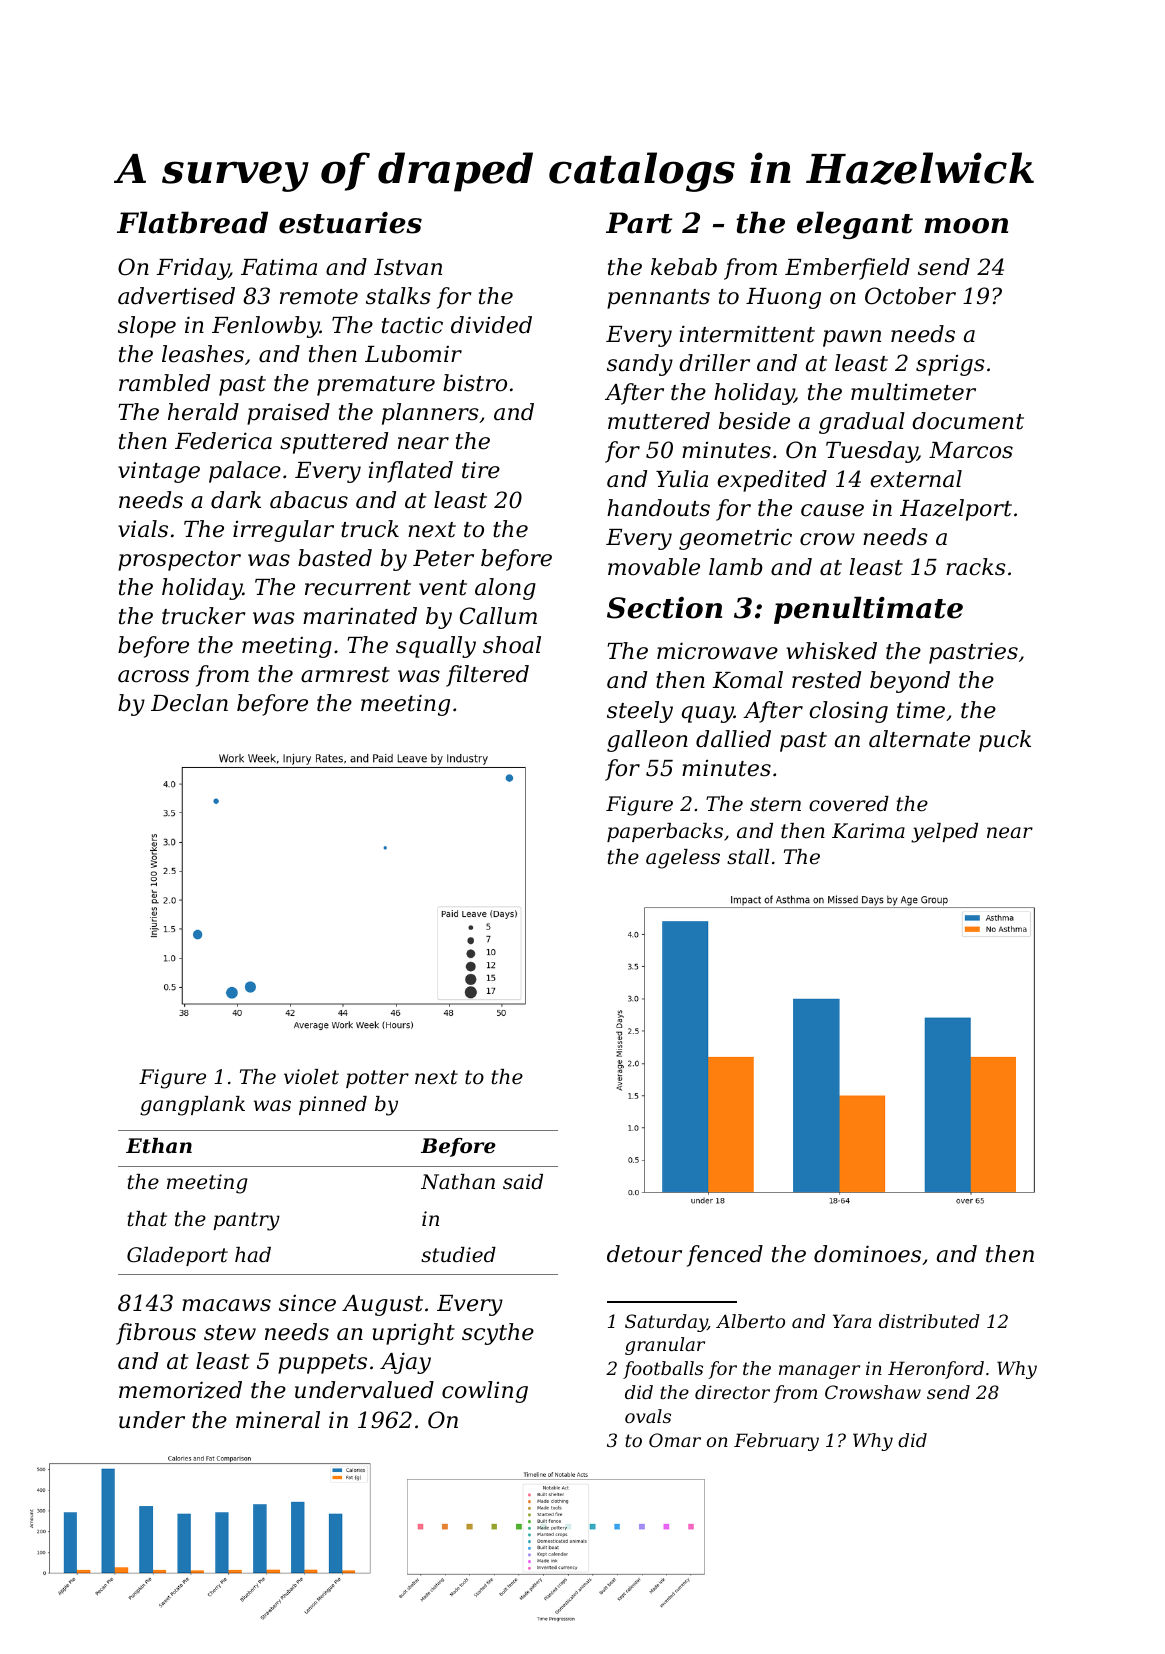 This screenshot has height=1654, width=1165. What do you see at coordinates (334, 443) in the screenshot?
I see `sputtered` at bounding box center [334, 443].
